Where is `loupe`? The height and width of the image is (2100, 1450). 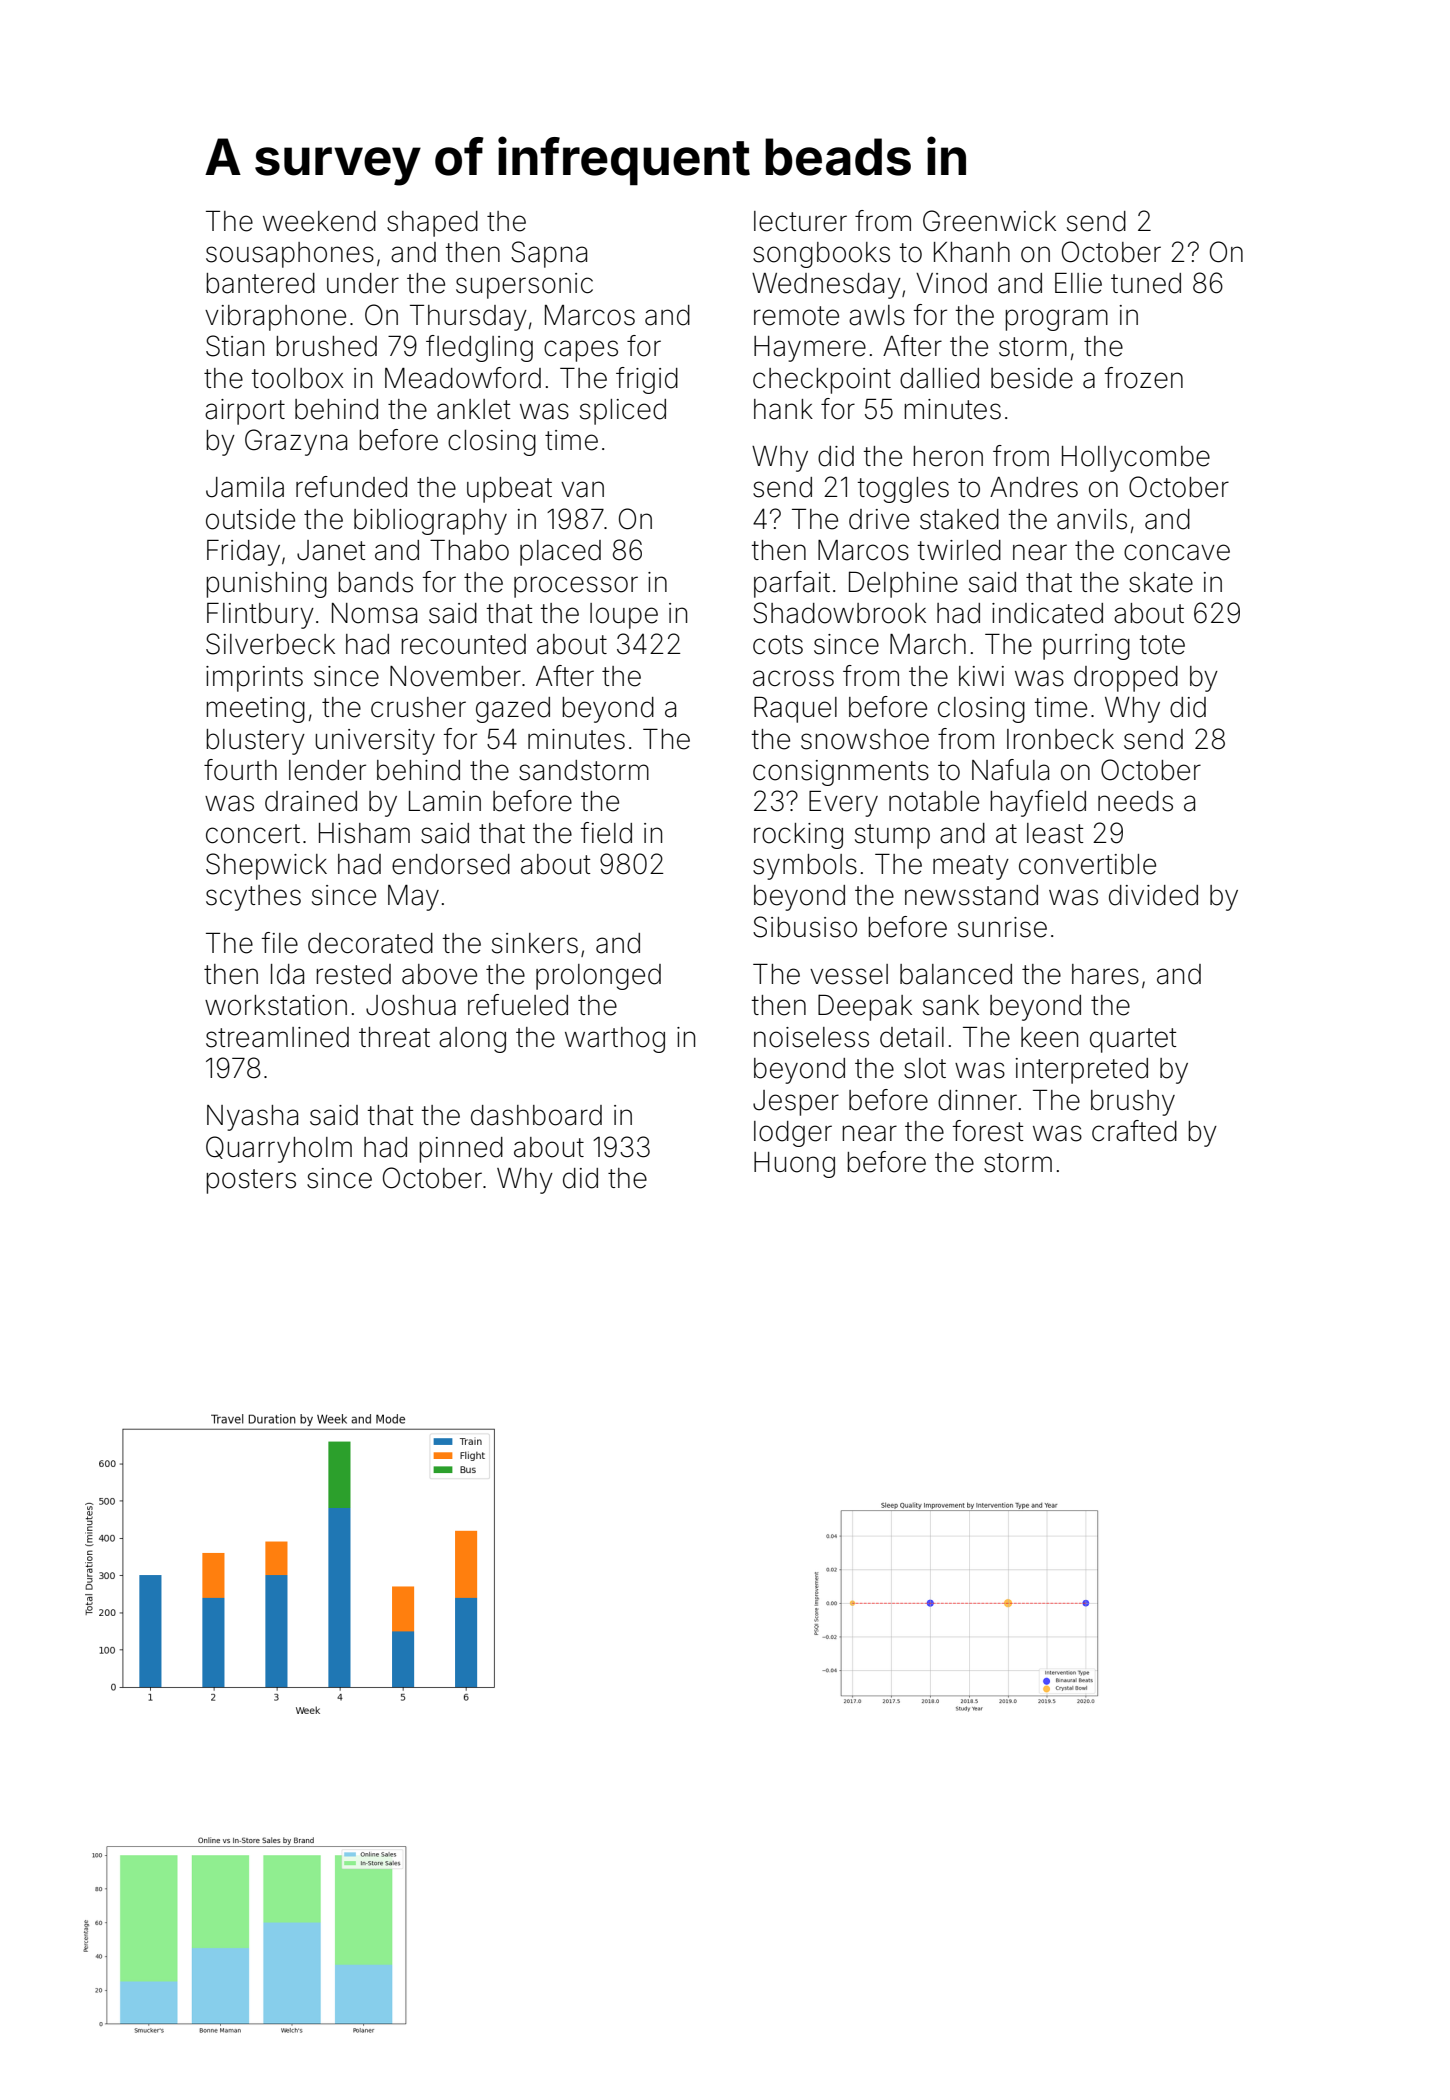 loupe is located at coordinates (624, 616).
